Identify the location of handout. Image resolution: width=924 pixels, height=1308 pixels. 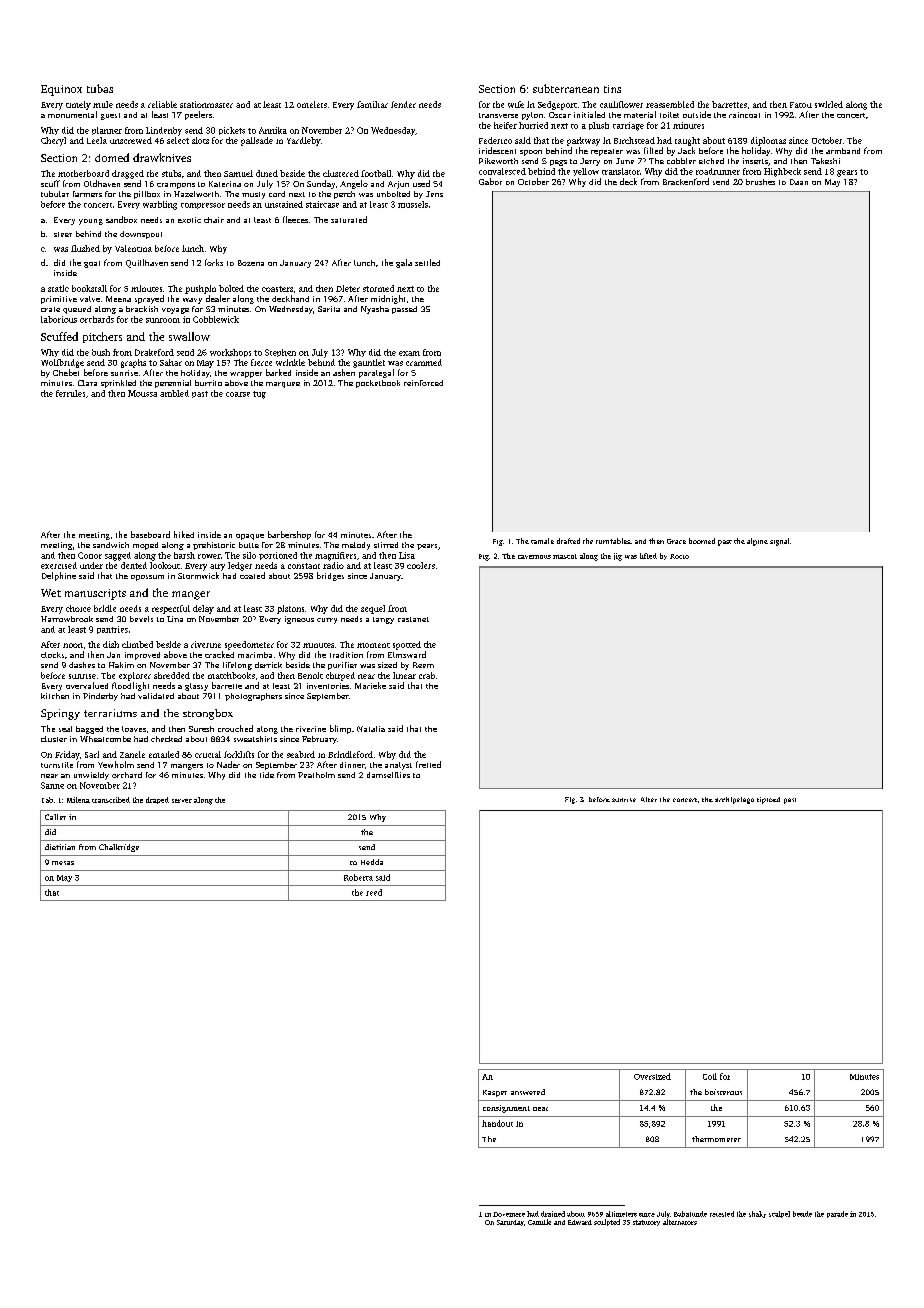
(497, 1123).
